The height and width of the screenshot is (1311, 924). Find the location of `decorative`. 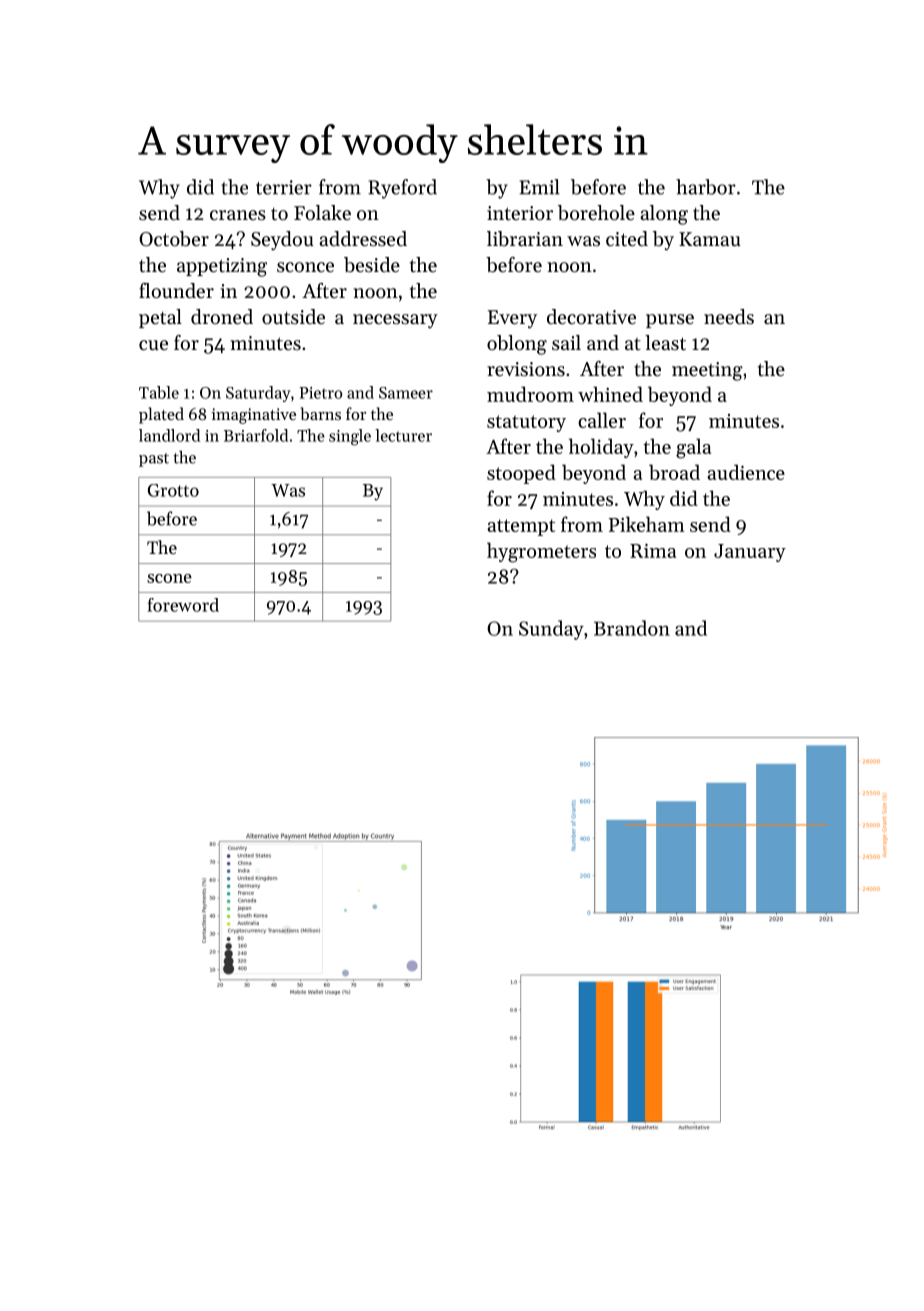

decorative is located at coordinates (591, 317).
